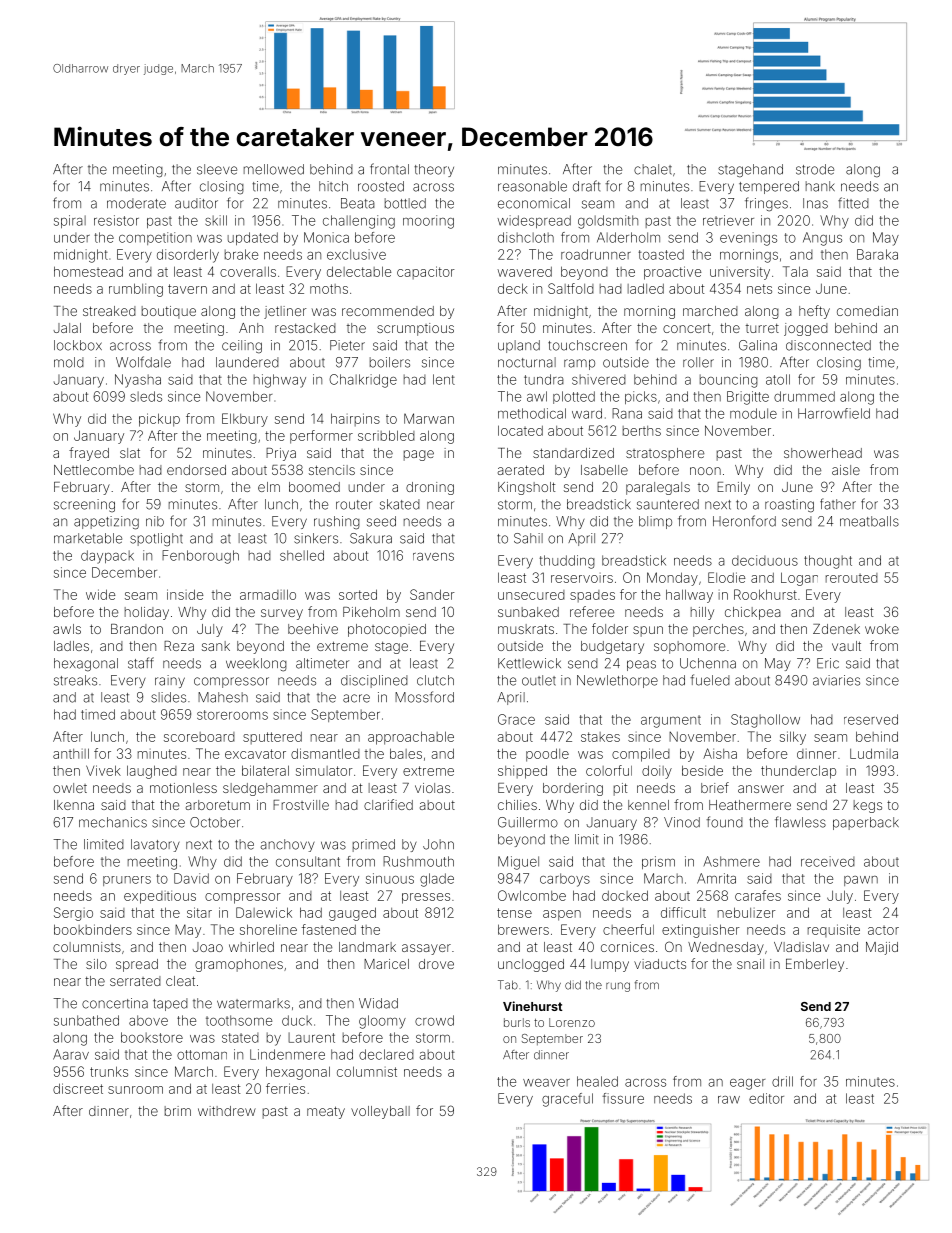  Describe the element at coordinates (623, 1098) in the page. I see `fissure` at that location.
